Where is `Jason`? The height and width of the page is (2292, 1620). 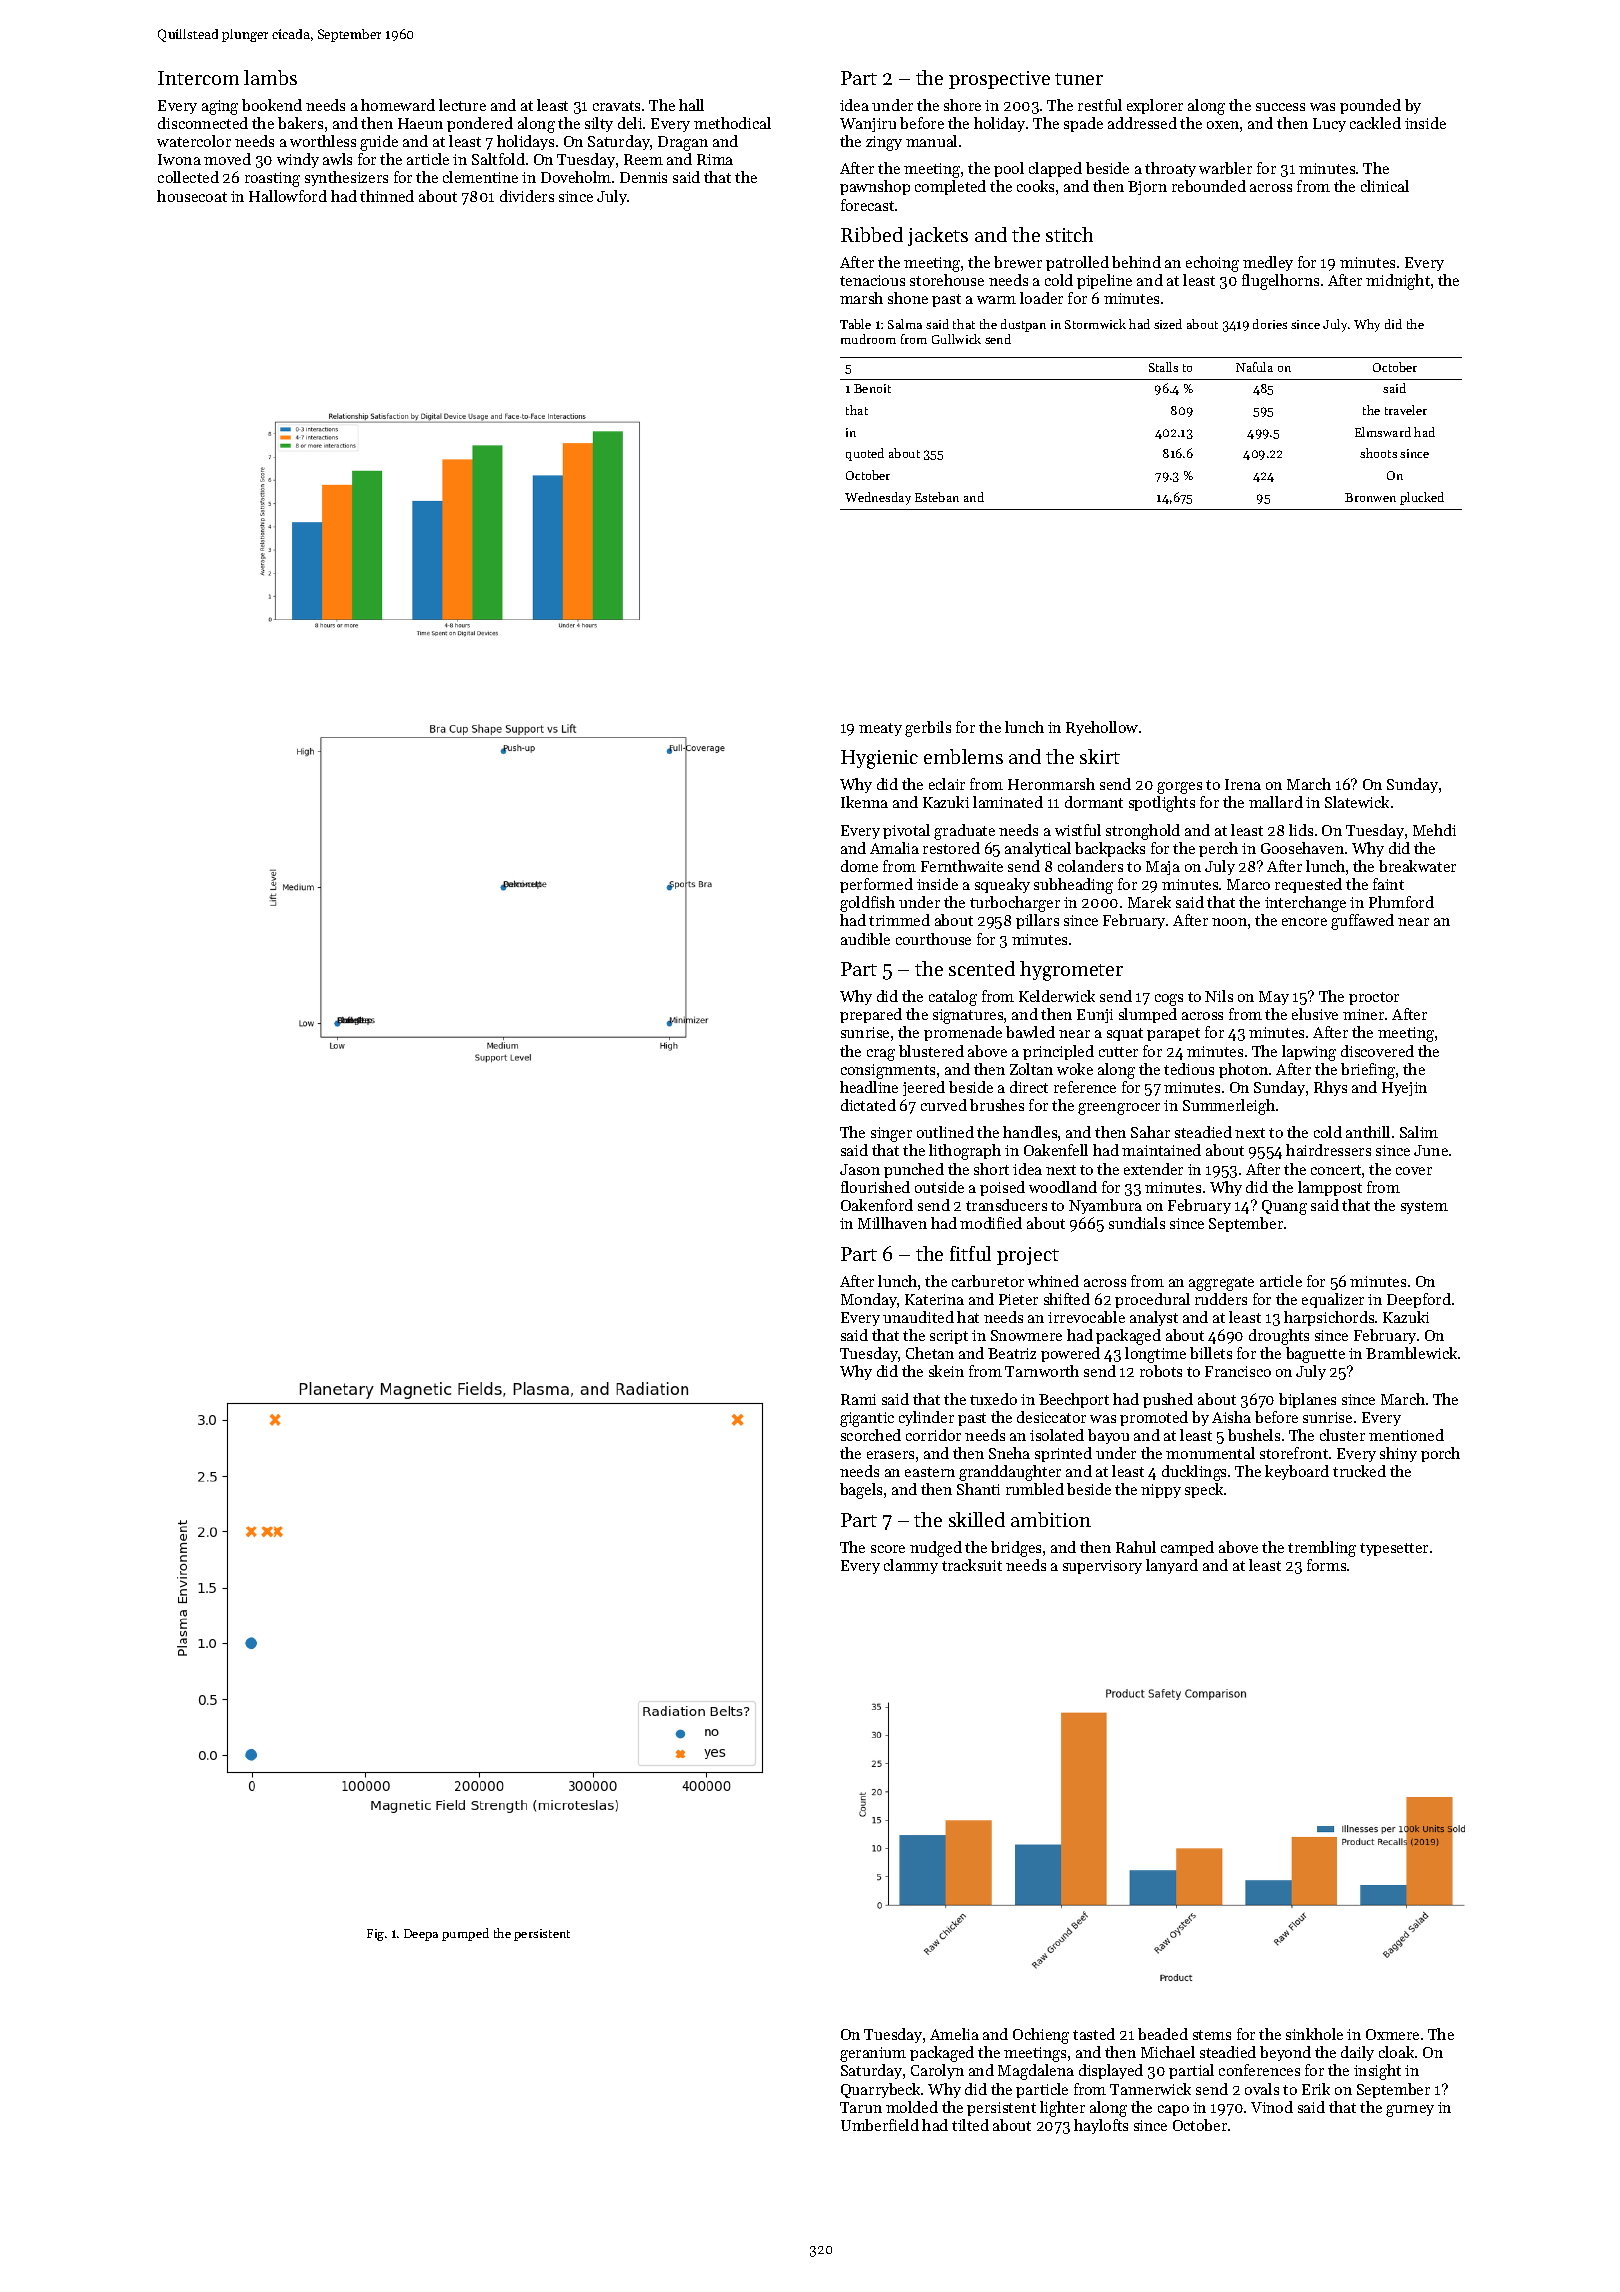
Jason is located at coordinates (860, 1169).
